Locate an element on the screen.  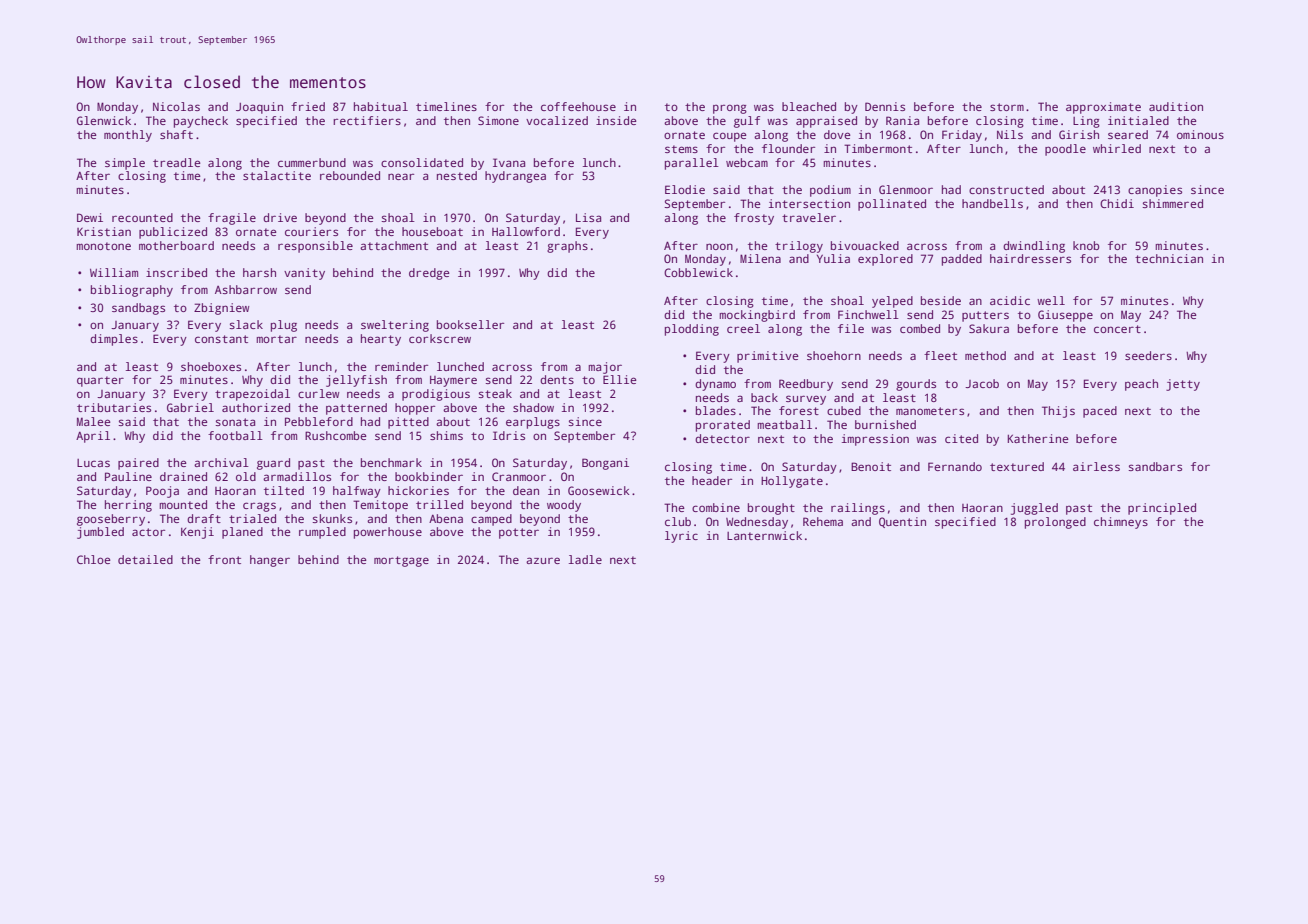
detailed is located at coordinates (145, 559).
